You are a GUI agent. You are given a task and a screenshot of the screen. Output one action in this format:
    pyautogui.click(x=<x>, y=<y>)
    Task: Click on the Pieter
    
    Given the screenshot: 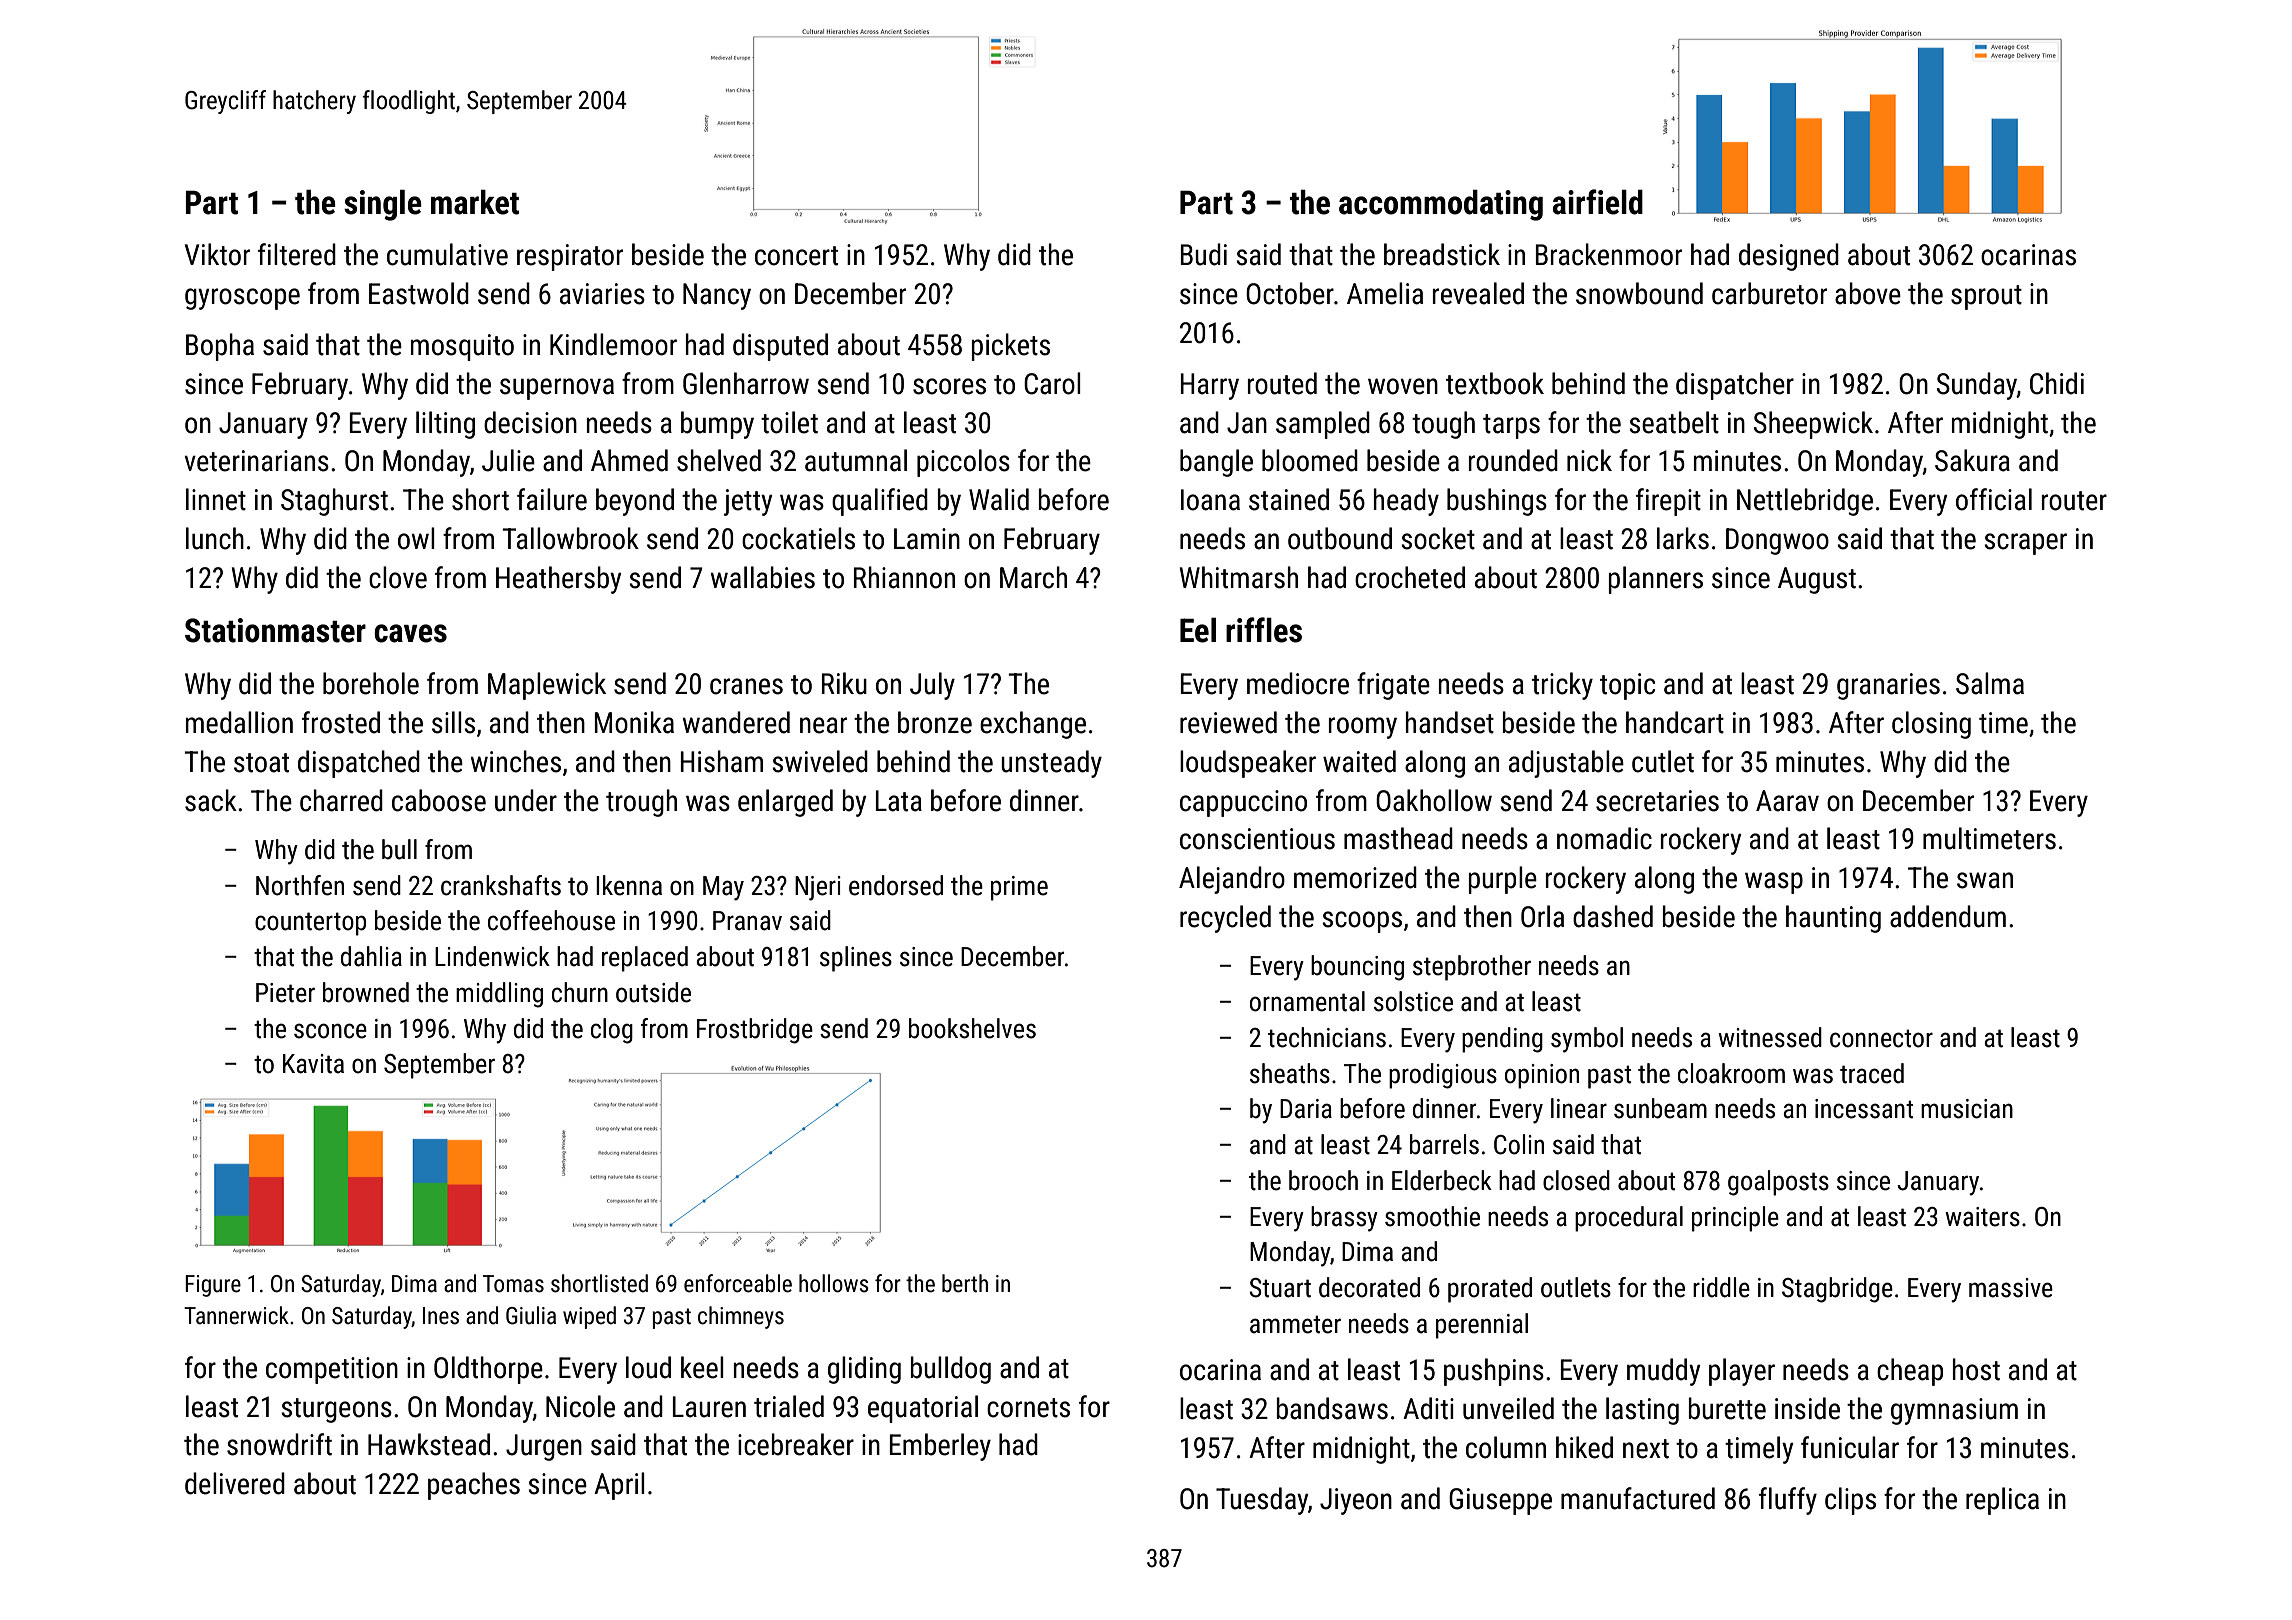 What is the action you would take?
    pyautogui.click(x=285, y=993)
